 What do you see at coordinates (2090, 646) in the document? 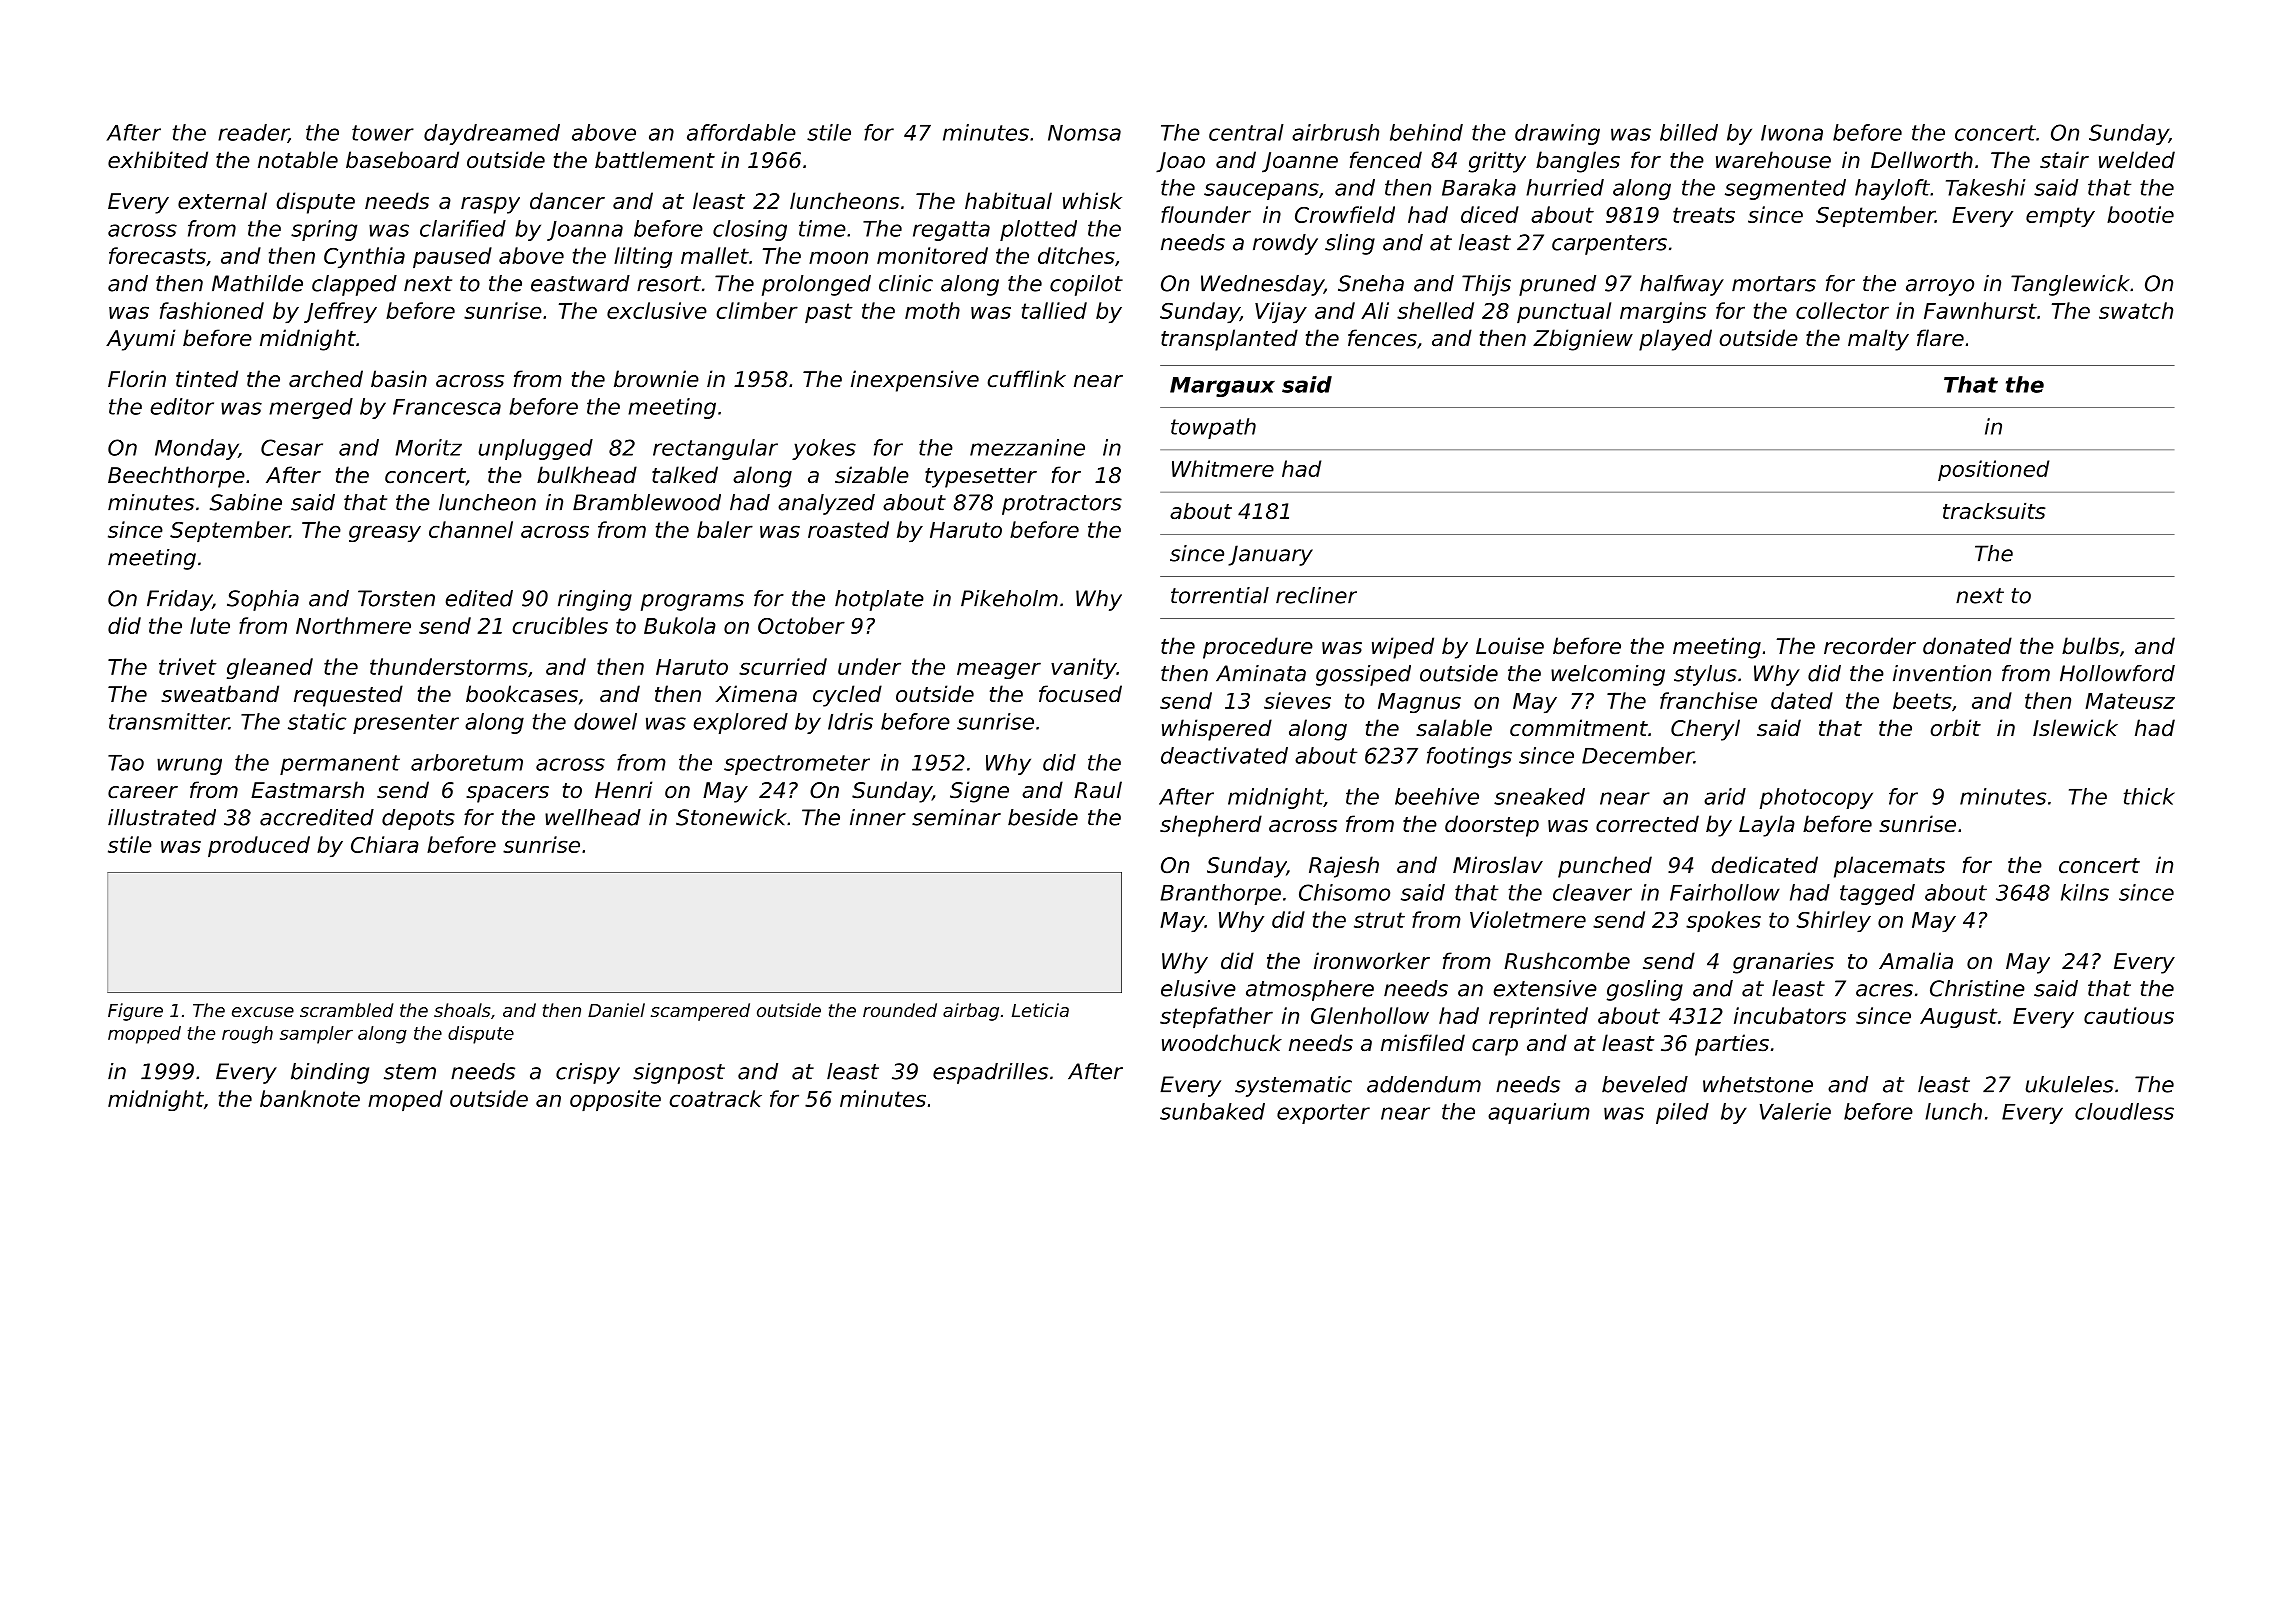
I see `bulbs` at bounding box center [2090, 646].
